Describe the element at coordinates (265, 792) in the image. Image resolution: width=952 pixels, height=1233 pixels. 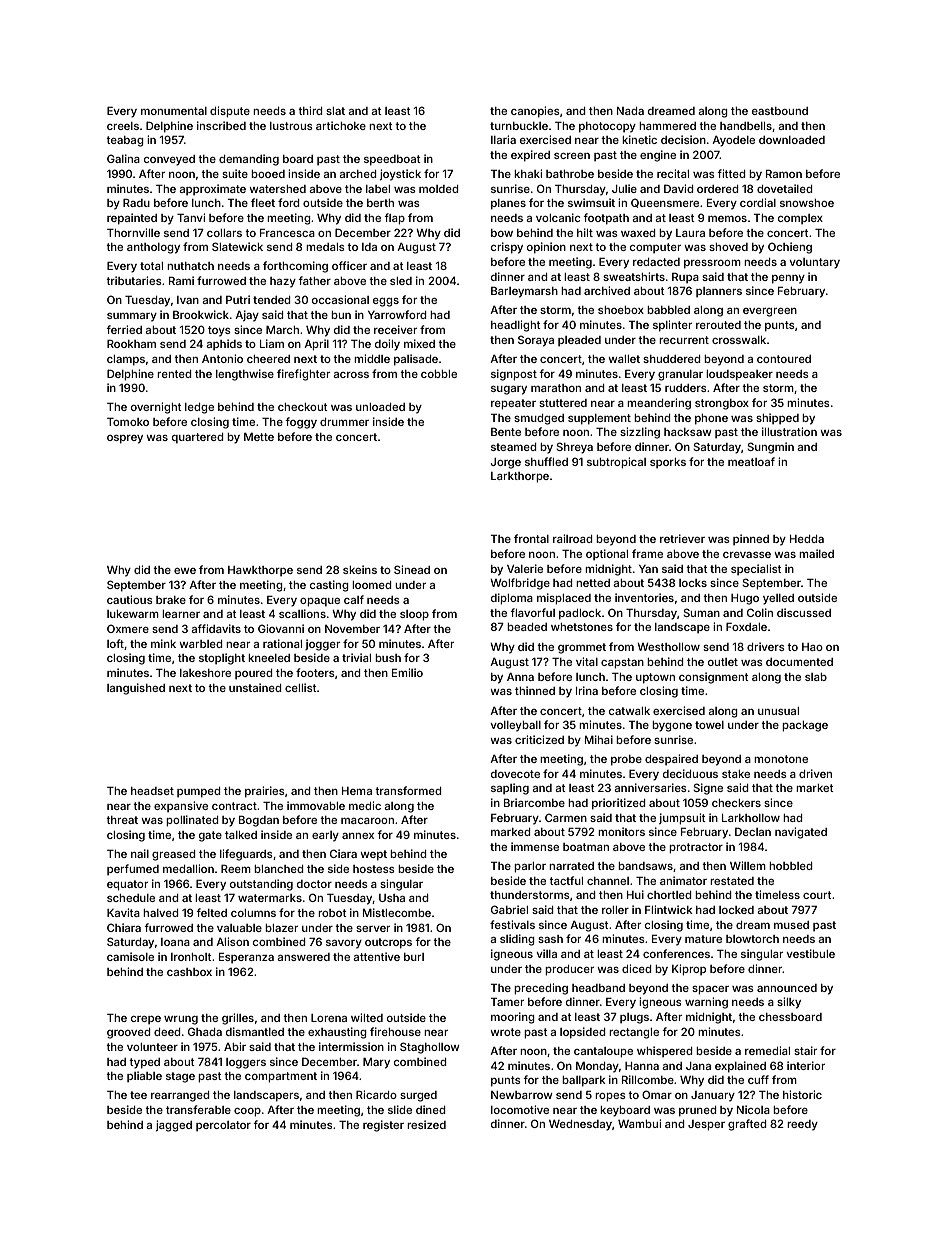
I see `prairies` at that location.
